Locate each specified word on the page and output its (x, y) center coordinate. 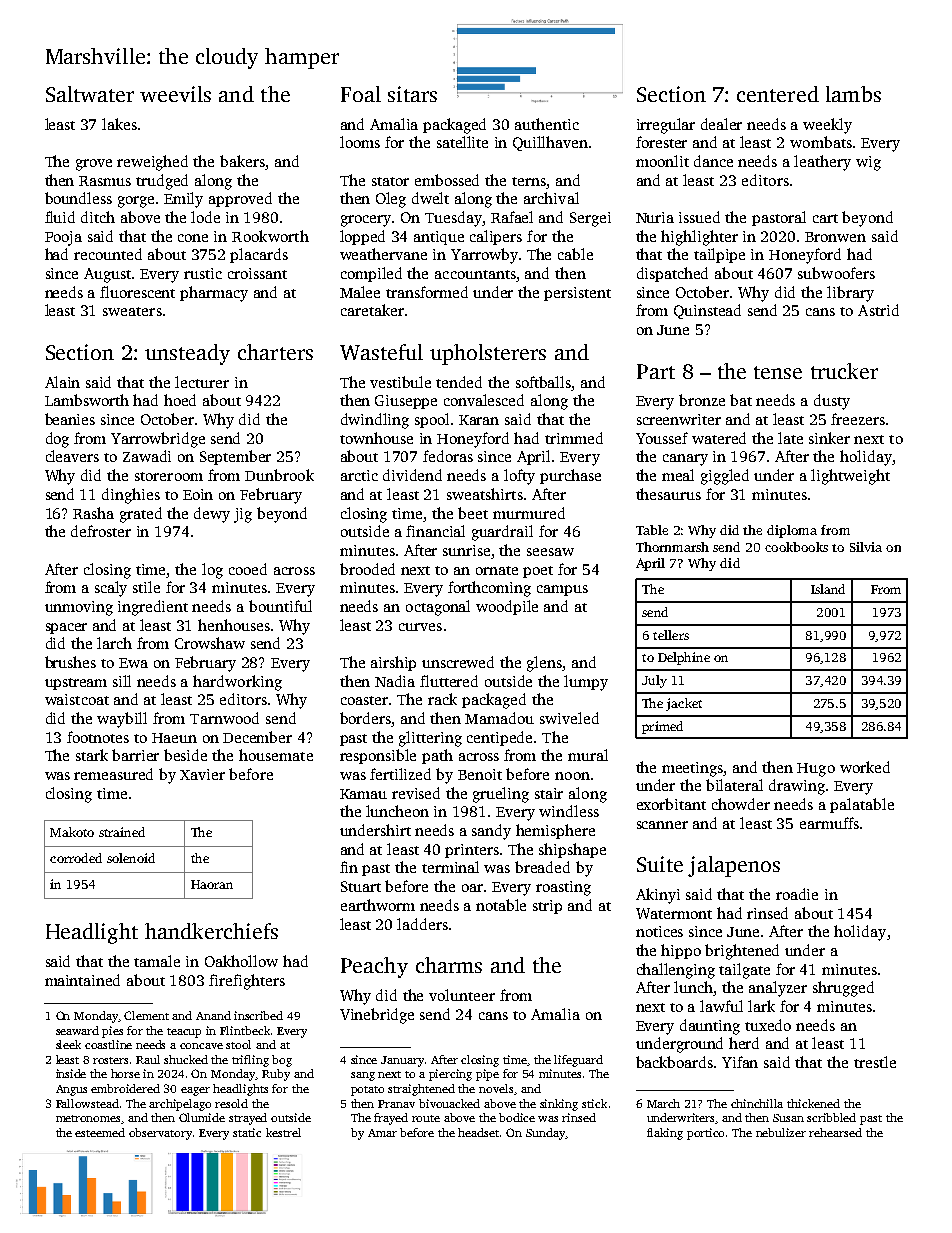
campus (562, 590)
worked (865, 767)
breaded (542, 867)
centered (778, 94)
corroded (76, 858)
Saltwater (90, 94)
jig (243, 515)
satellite (462, 142)
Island (828, 589)
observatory (160, 1134)
